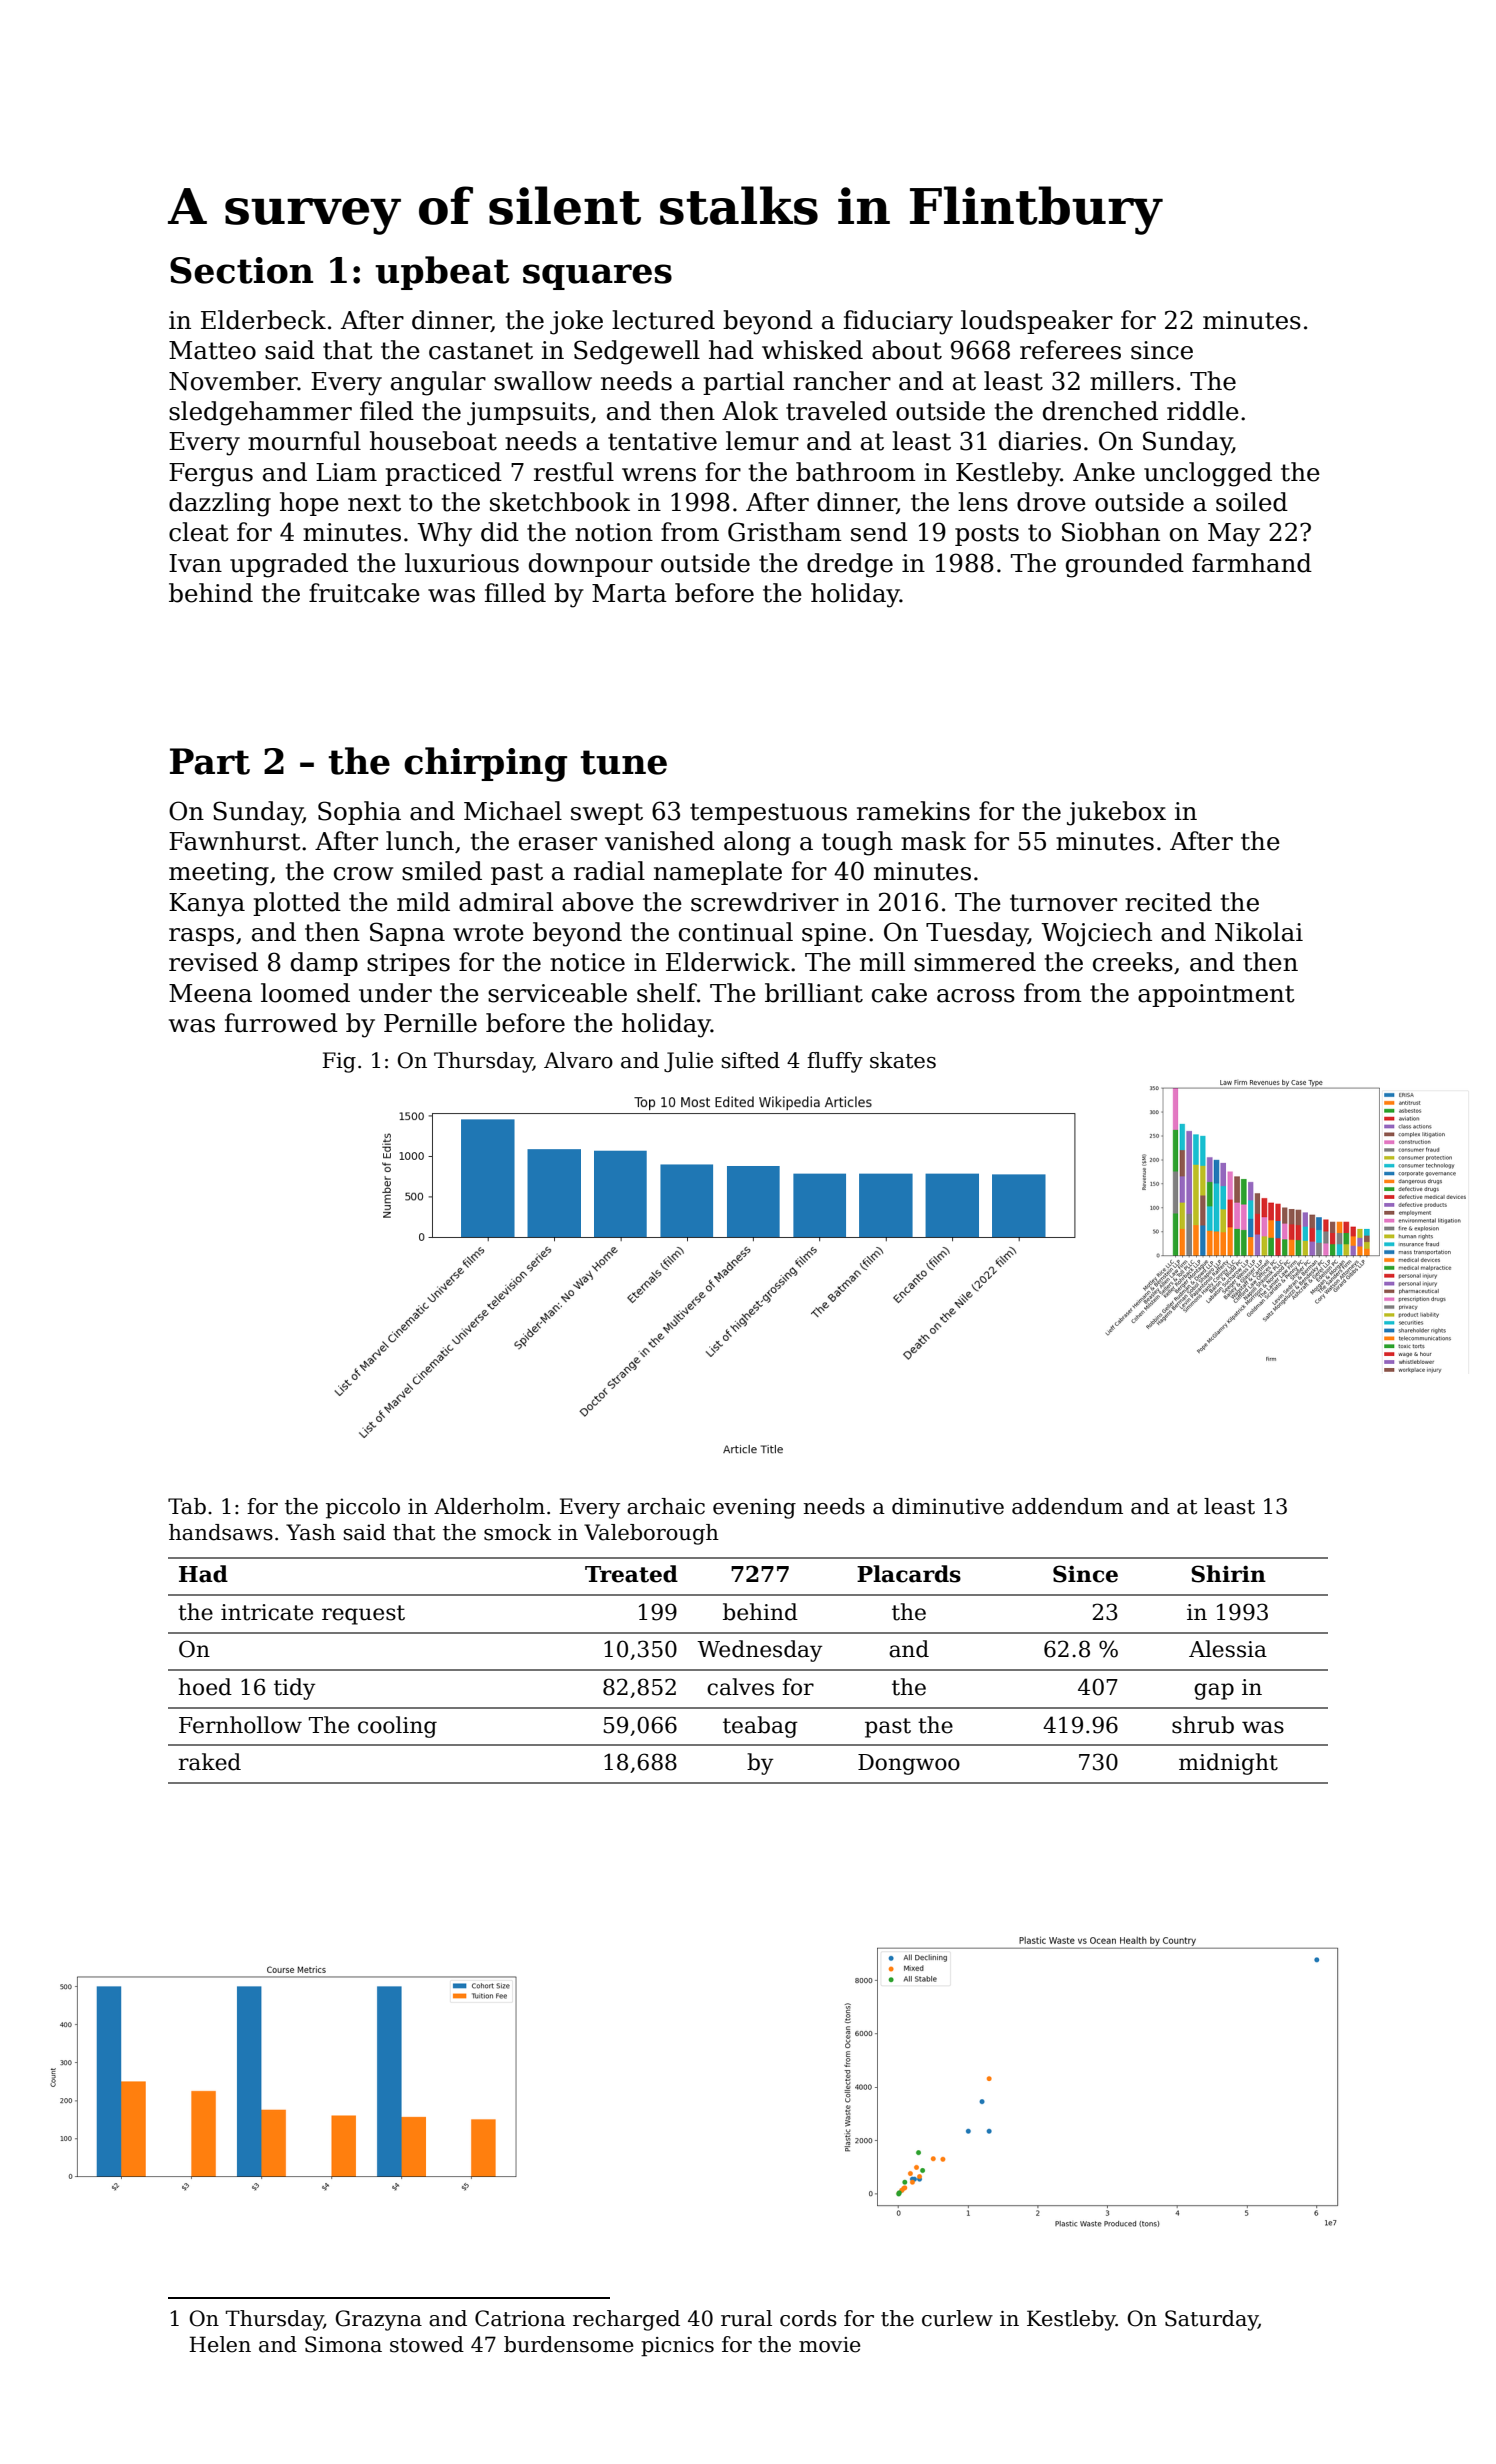  What do you see at coordinates (241, 270) in the image?
I see `Section` at bounding box center [241, 270].
